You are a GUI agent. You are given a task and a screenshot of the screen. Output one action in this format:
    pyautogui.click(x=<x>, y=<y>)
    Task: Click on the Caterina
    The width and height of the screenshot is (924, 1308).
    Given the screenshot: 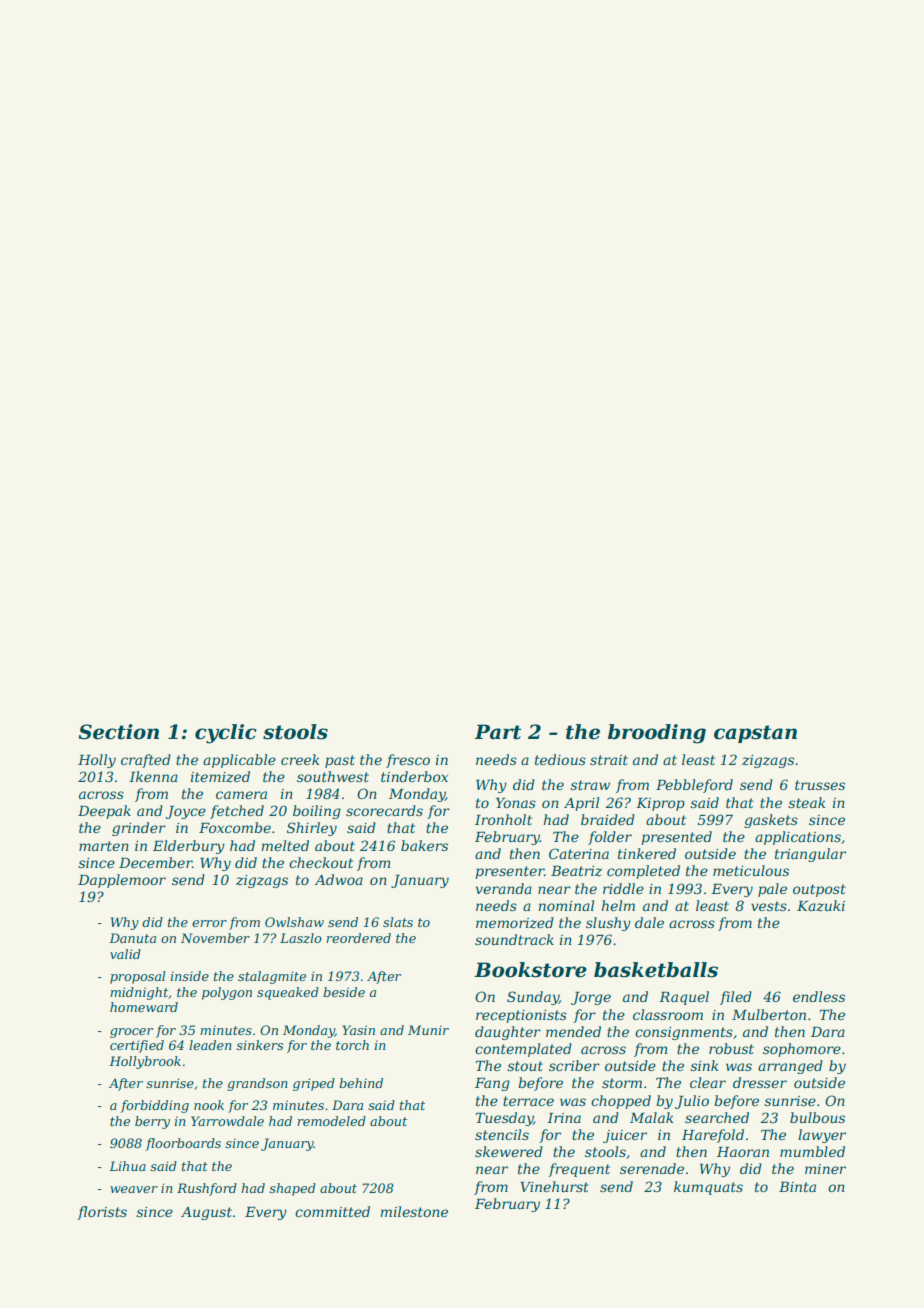 What is the action you would take?
    pyautogui.click(x=579, y=853)
